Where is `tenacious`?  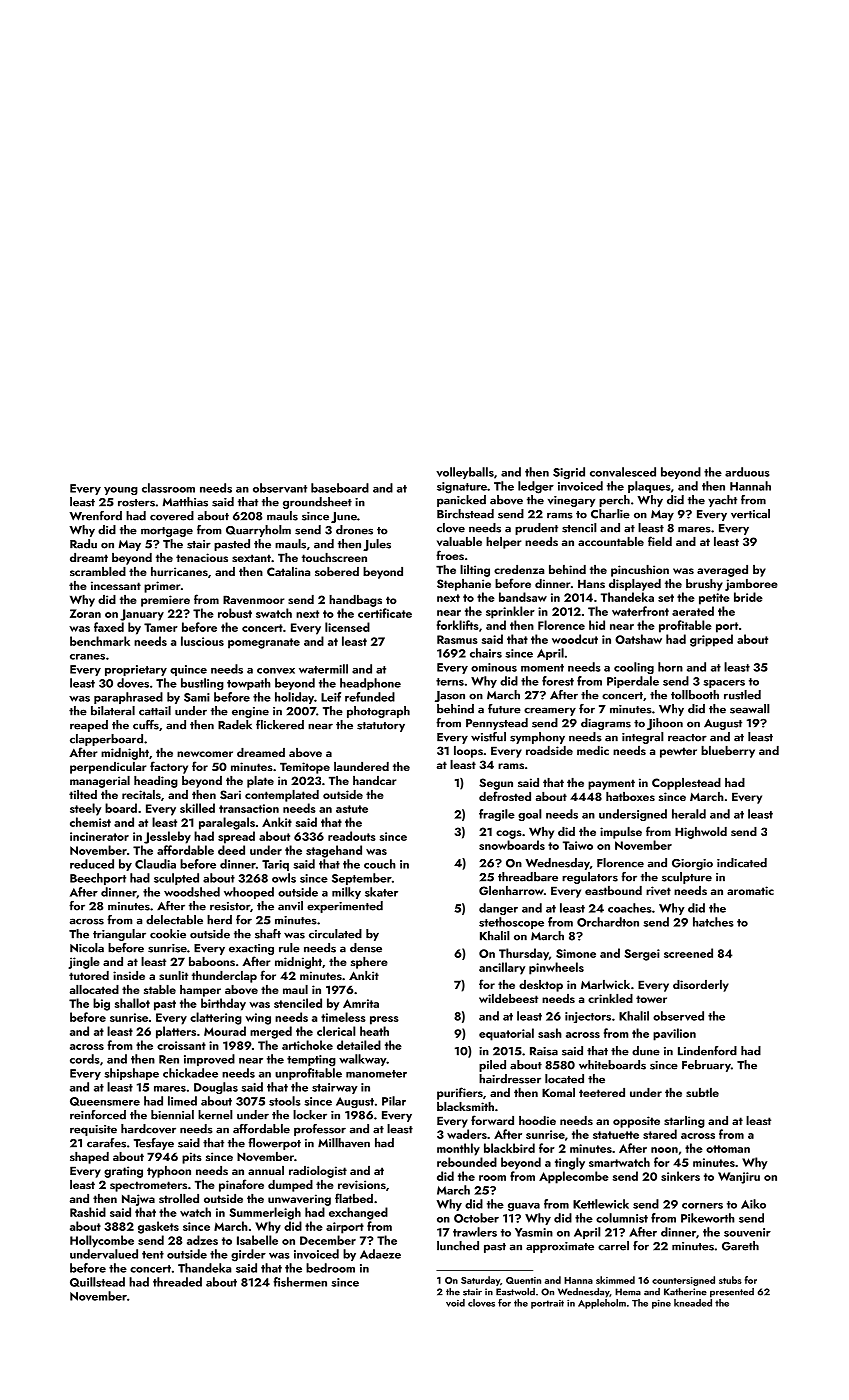
tenacious is located at coordinates (202, 557).
